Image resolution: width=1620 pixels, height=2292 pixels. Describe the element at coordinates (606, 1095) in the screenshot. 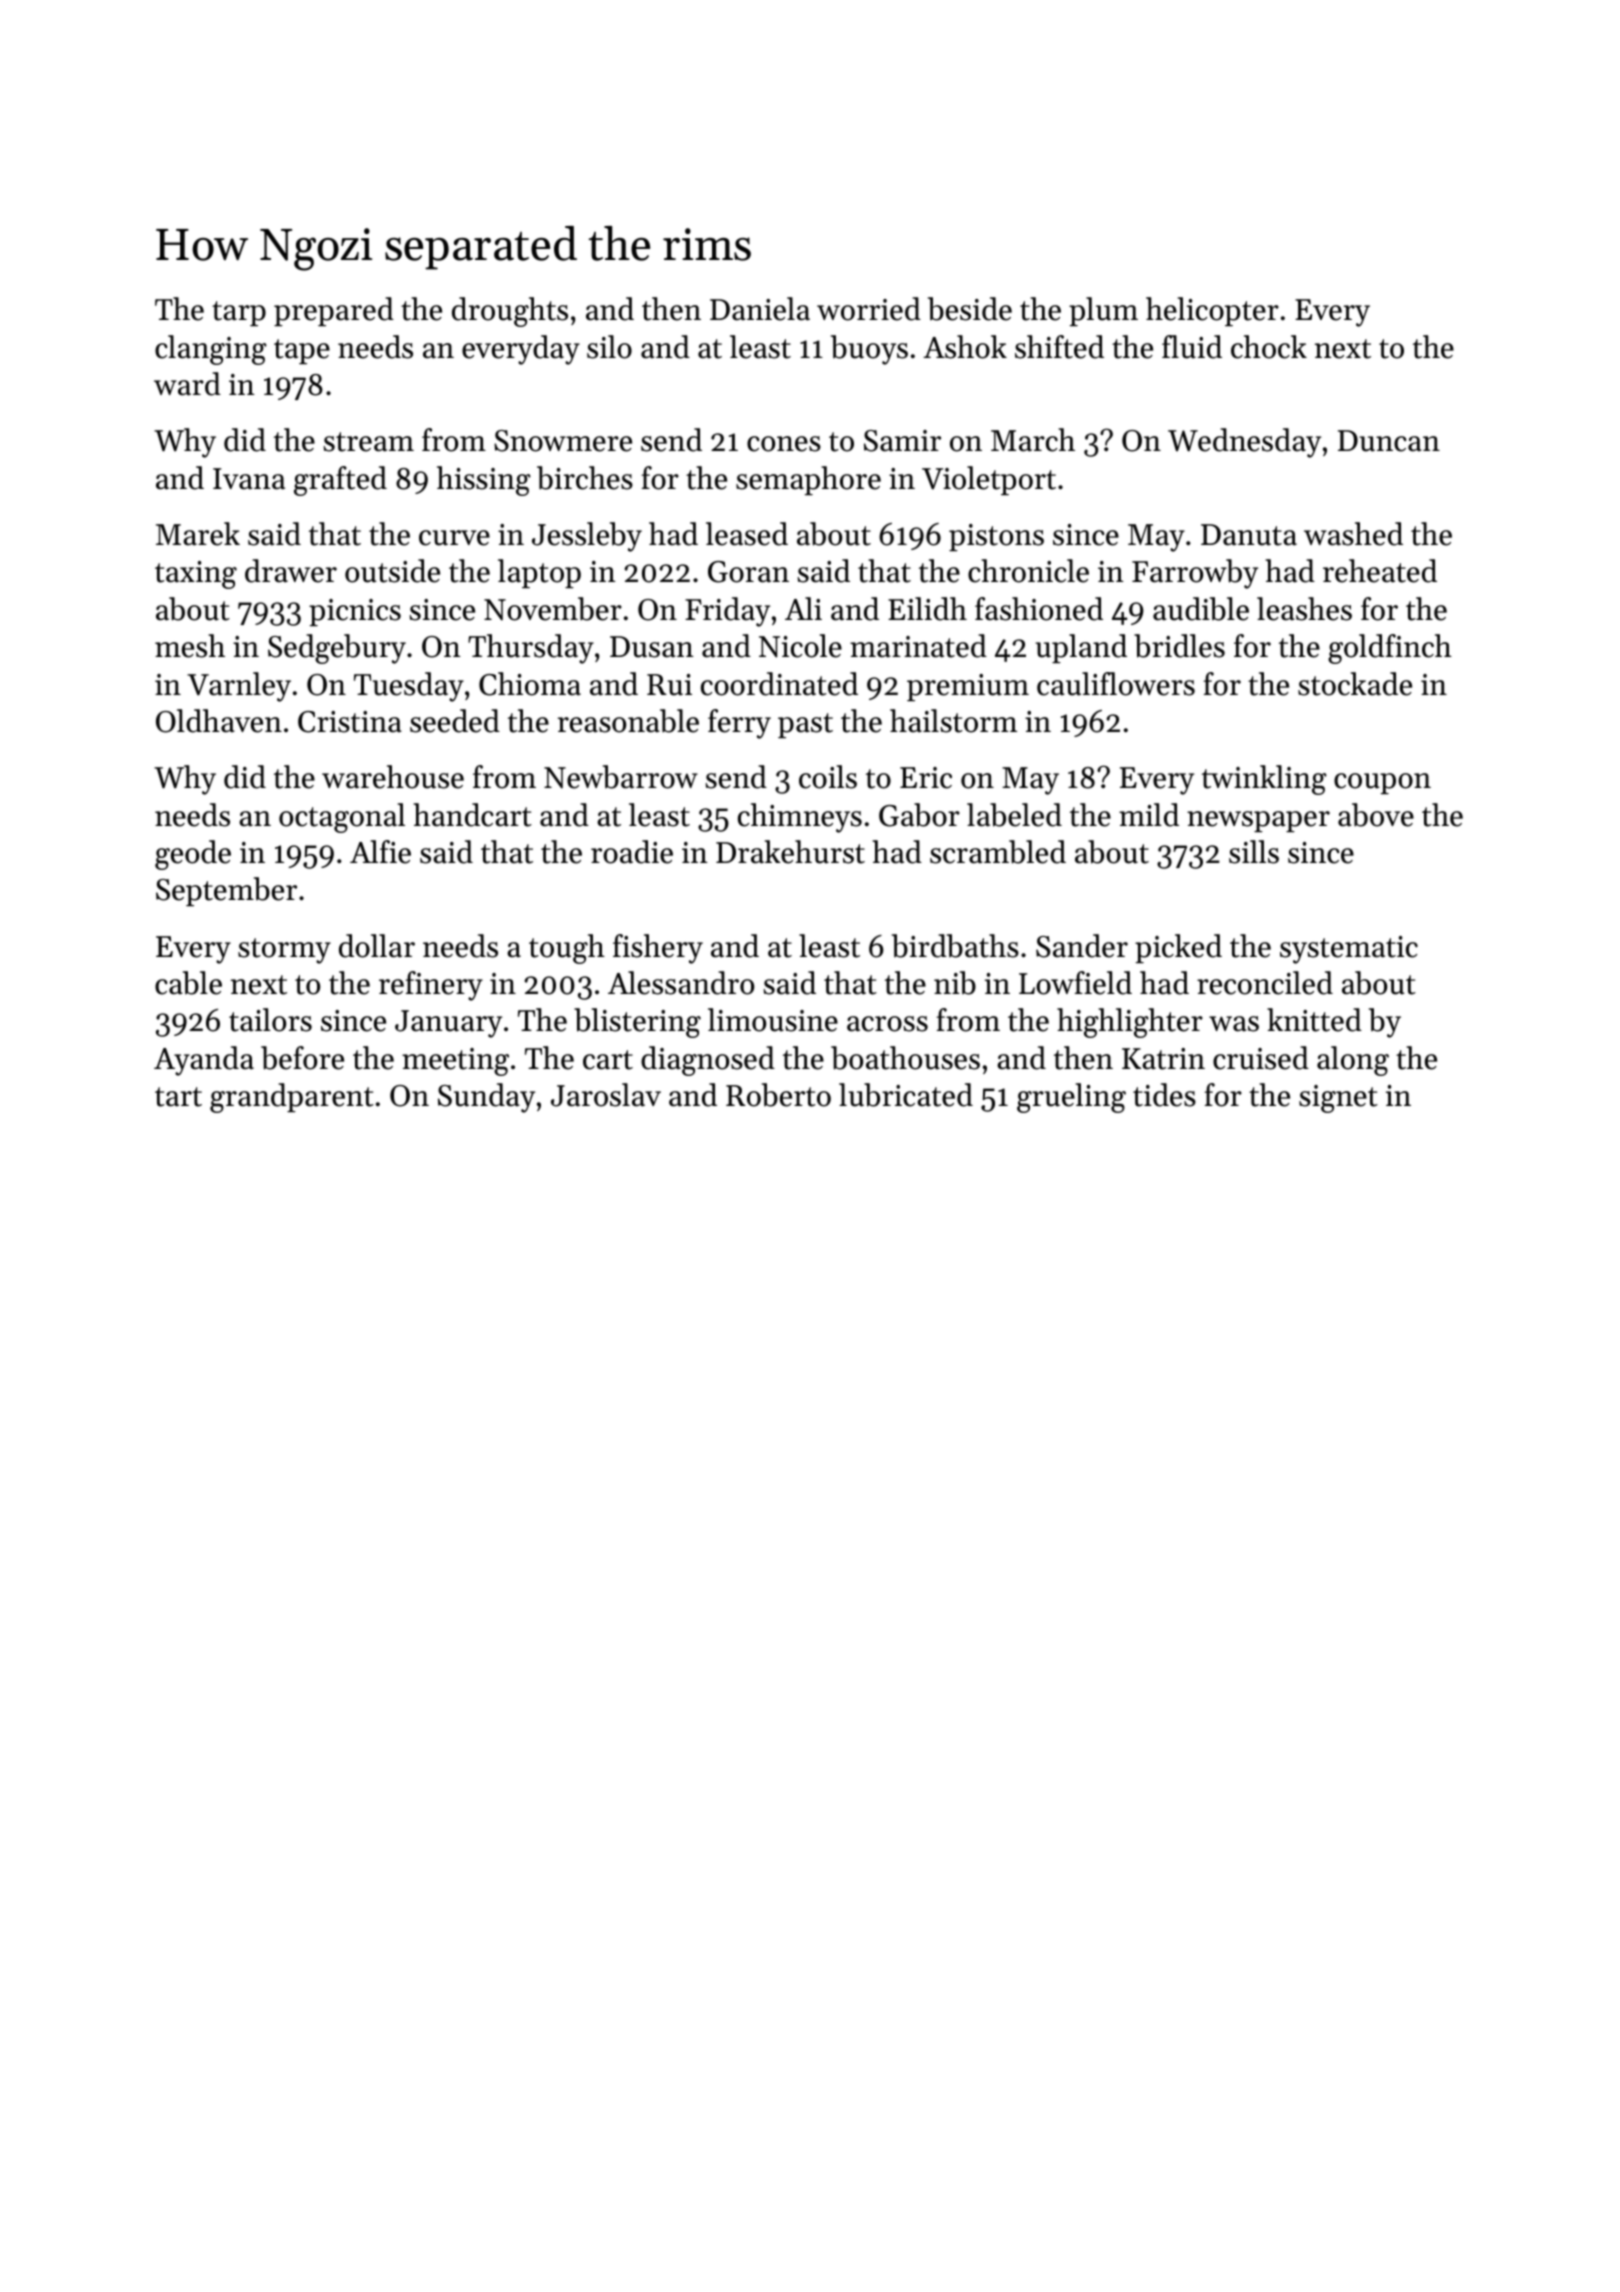

I see `Jaroslav` at that location.
